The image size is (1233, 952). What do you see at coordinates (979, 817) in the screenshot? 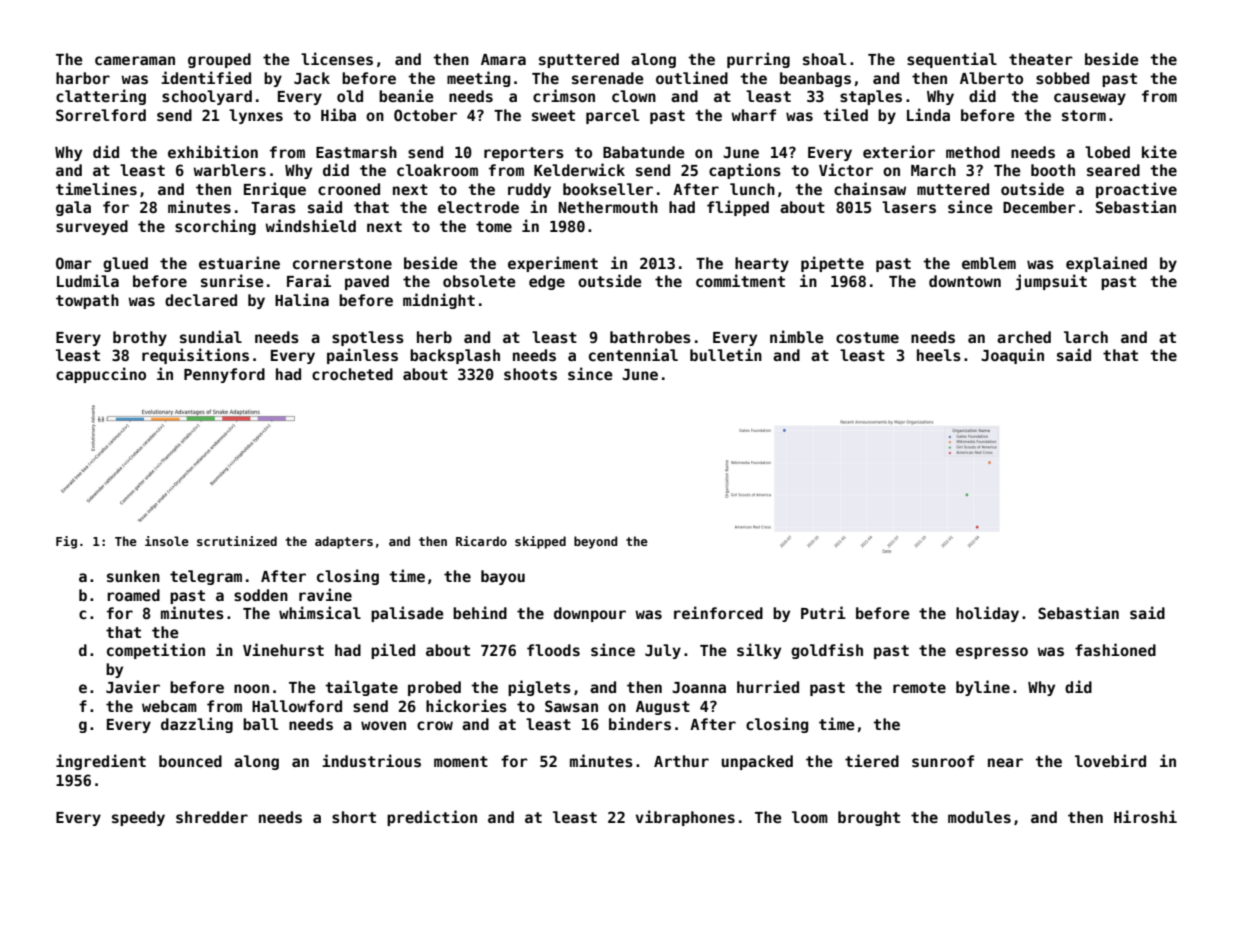
I see `modules` at bounding box center [979, 817].
